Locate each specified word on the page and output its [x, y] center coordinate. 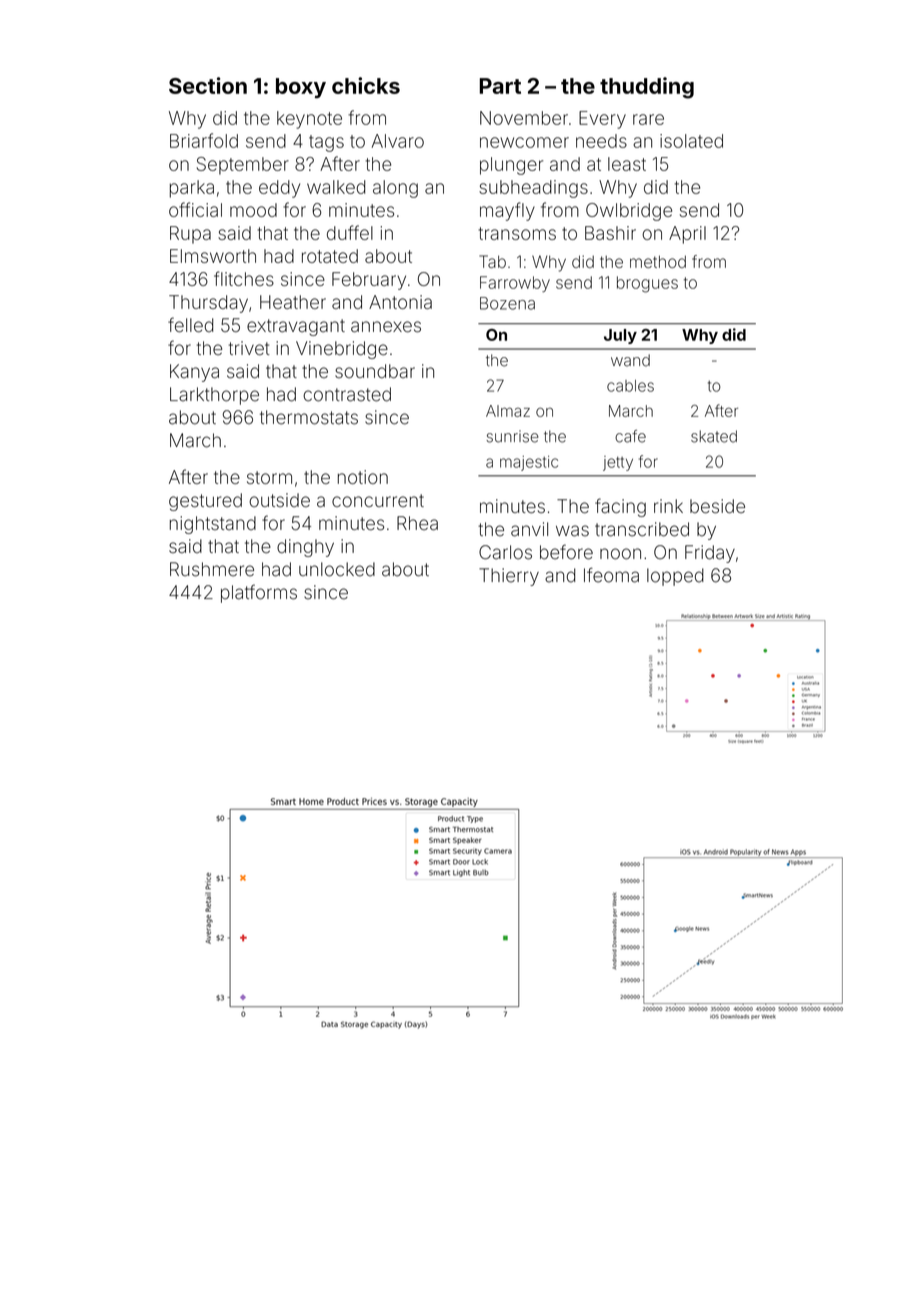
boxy [301, 88]
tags [326, 143]
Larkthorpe [214, 396]
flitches [244, 278]
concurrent [378, 500]
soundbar [375, 371]
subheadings [533, 189]
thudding [647, 88]
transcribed [642, 529]
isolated [691, 141]
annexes [386, 327]
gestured [205, 502]
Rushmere [212, 569]
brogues [647, 284]
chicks [366, 85]
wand [630, 360]
